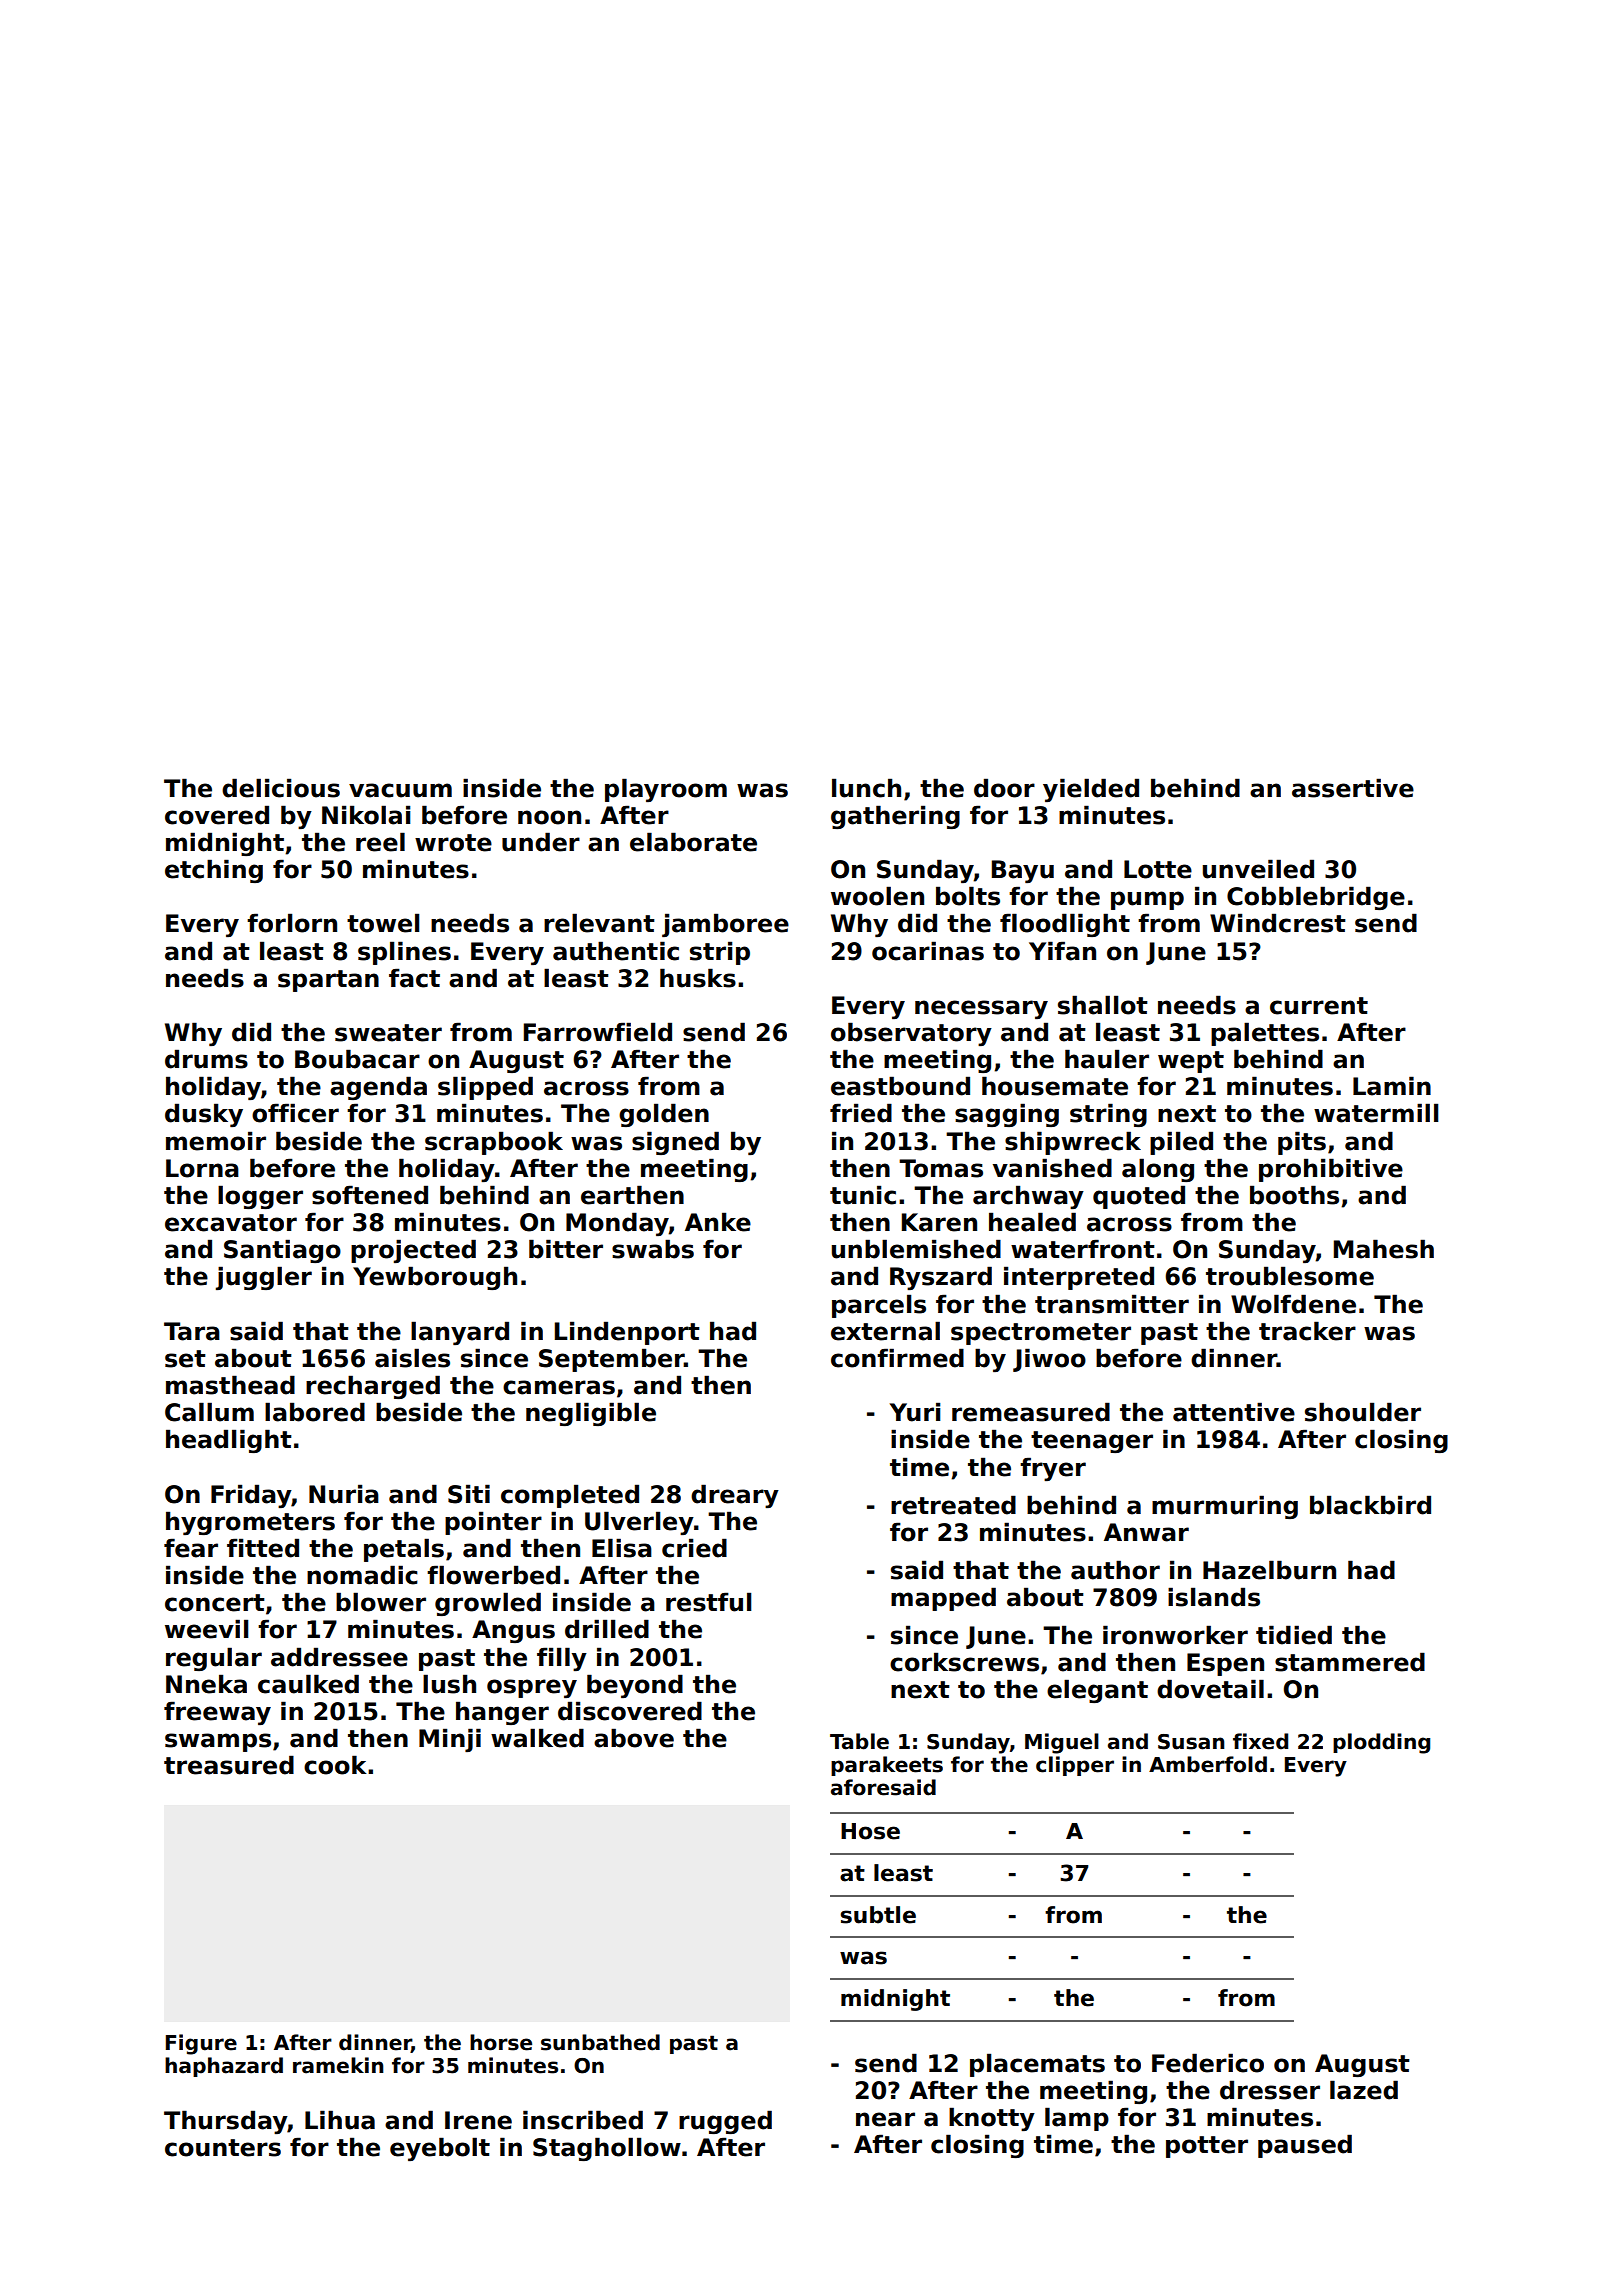 Image resolution: width=1620 pixels, height=2292 pixels. What do you see at coordinates (885, 2119) in the image?
I see `near` at bounding box center [885, 2119].
